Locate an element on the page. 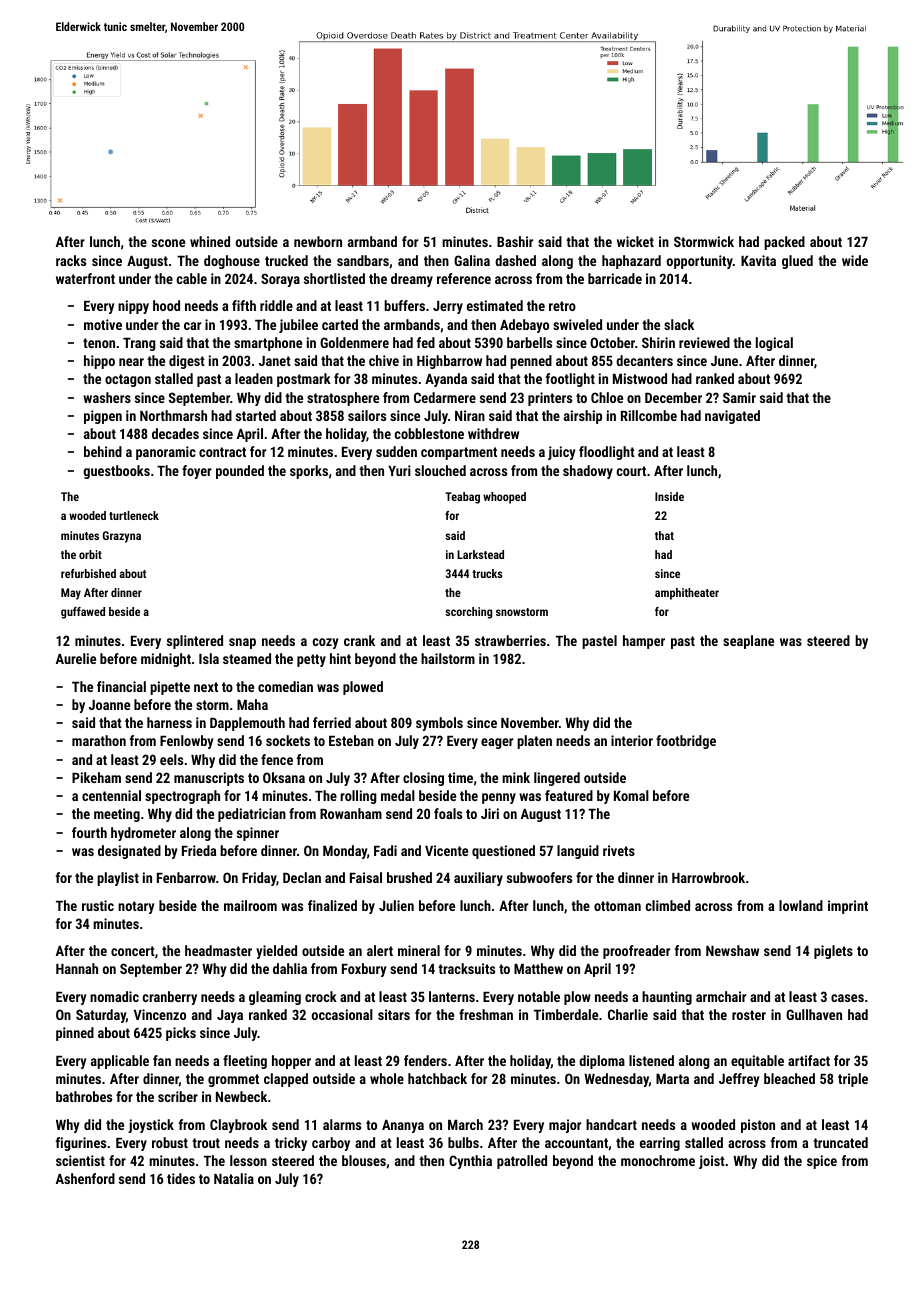  panoramic is located at coordinates (166, 453).
